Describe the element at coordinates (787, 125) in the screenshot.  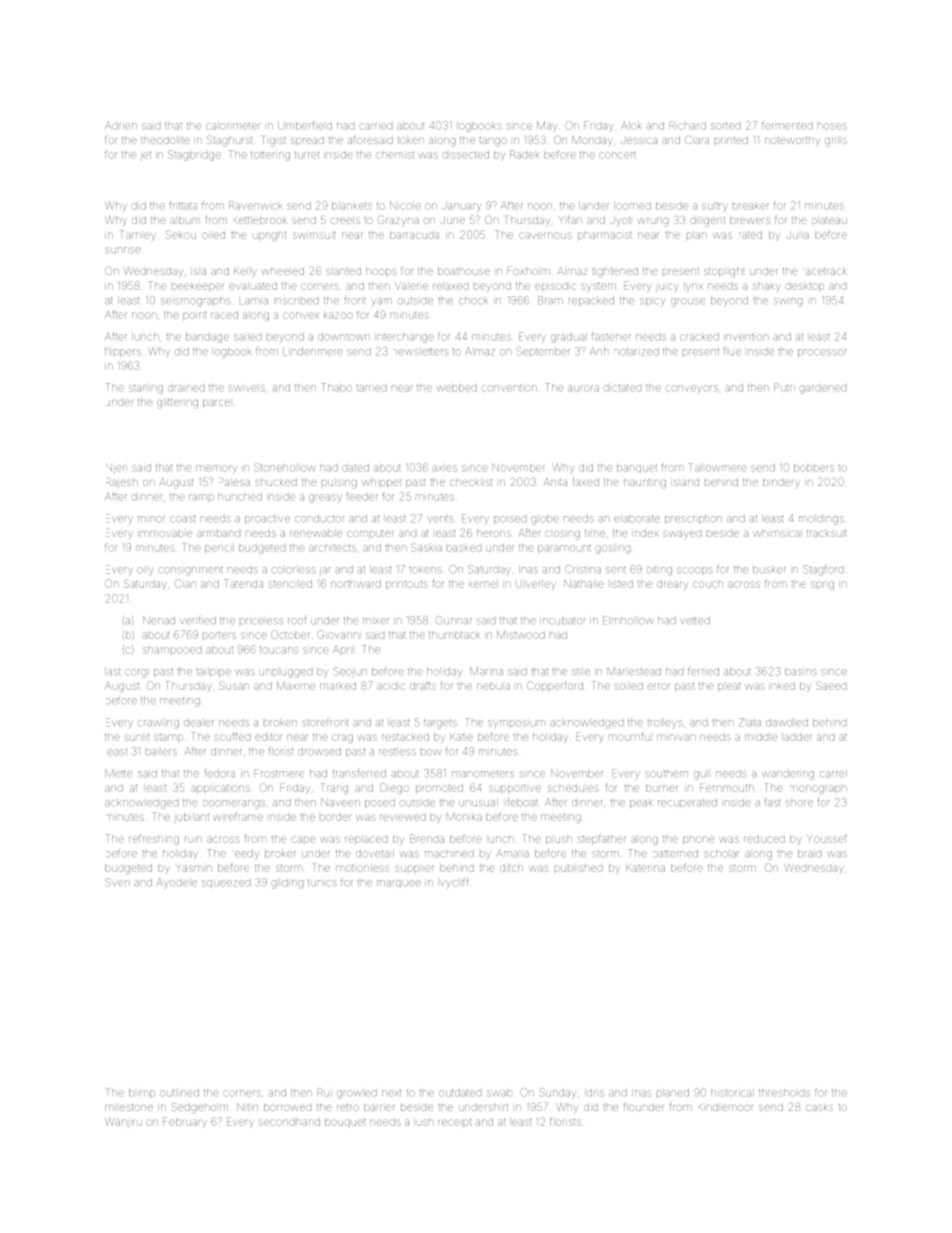
I see `fermented` at that location.
